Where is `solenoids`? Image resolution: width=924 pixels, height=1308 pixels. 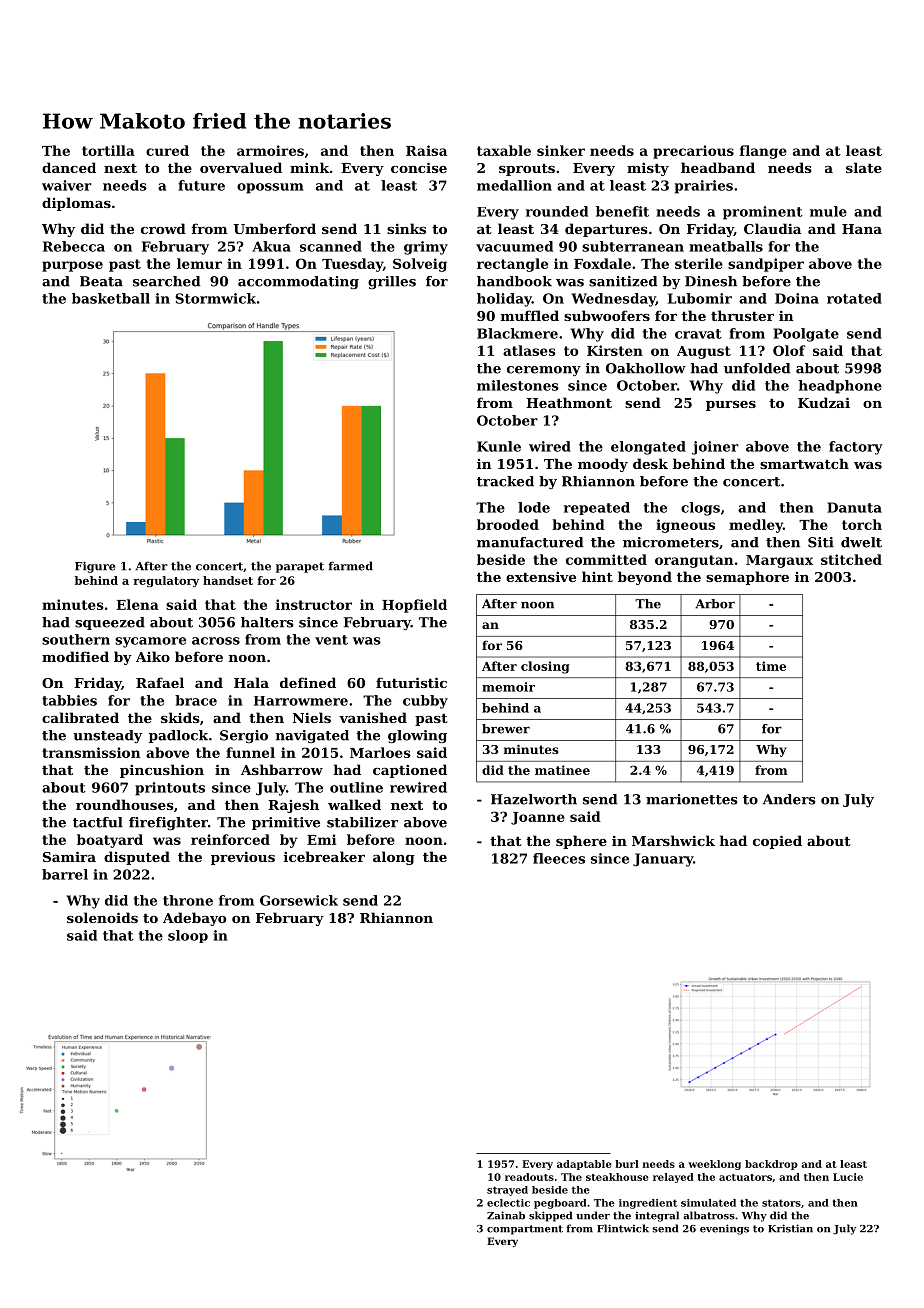 solenoids is located at coordinates (102, 917).
